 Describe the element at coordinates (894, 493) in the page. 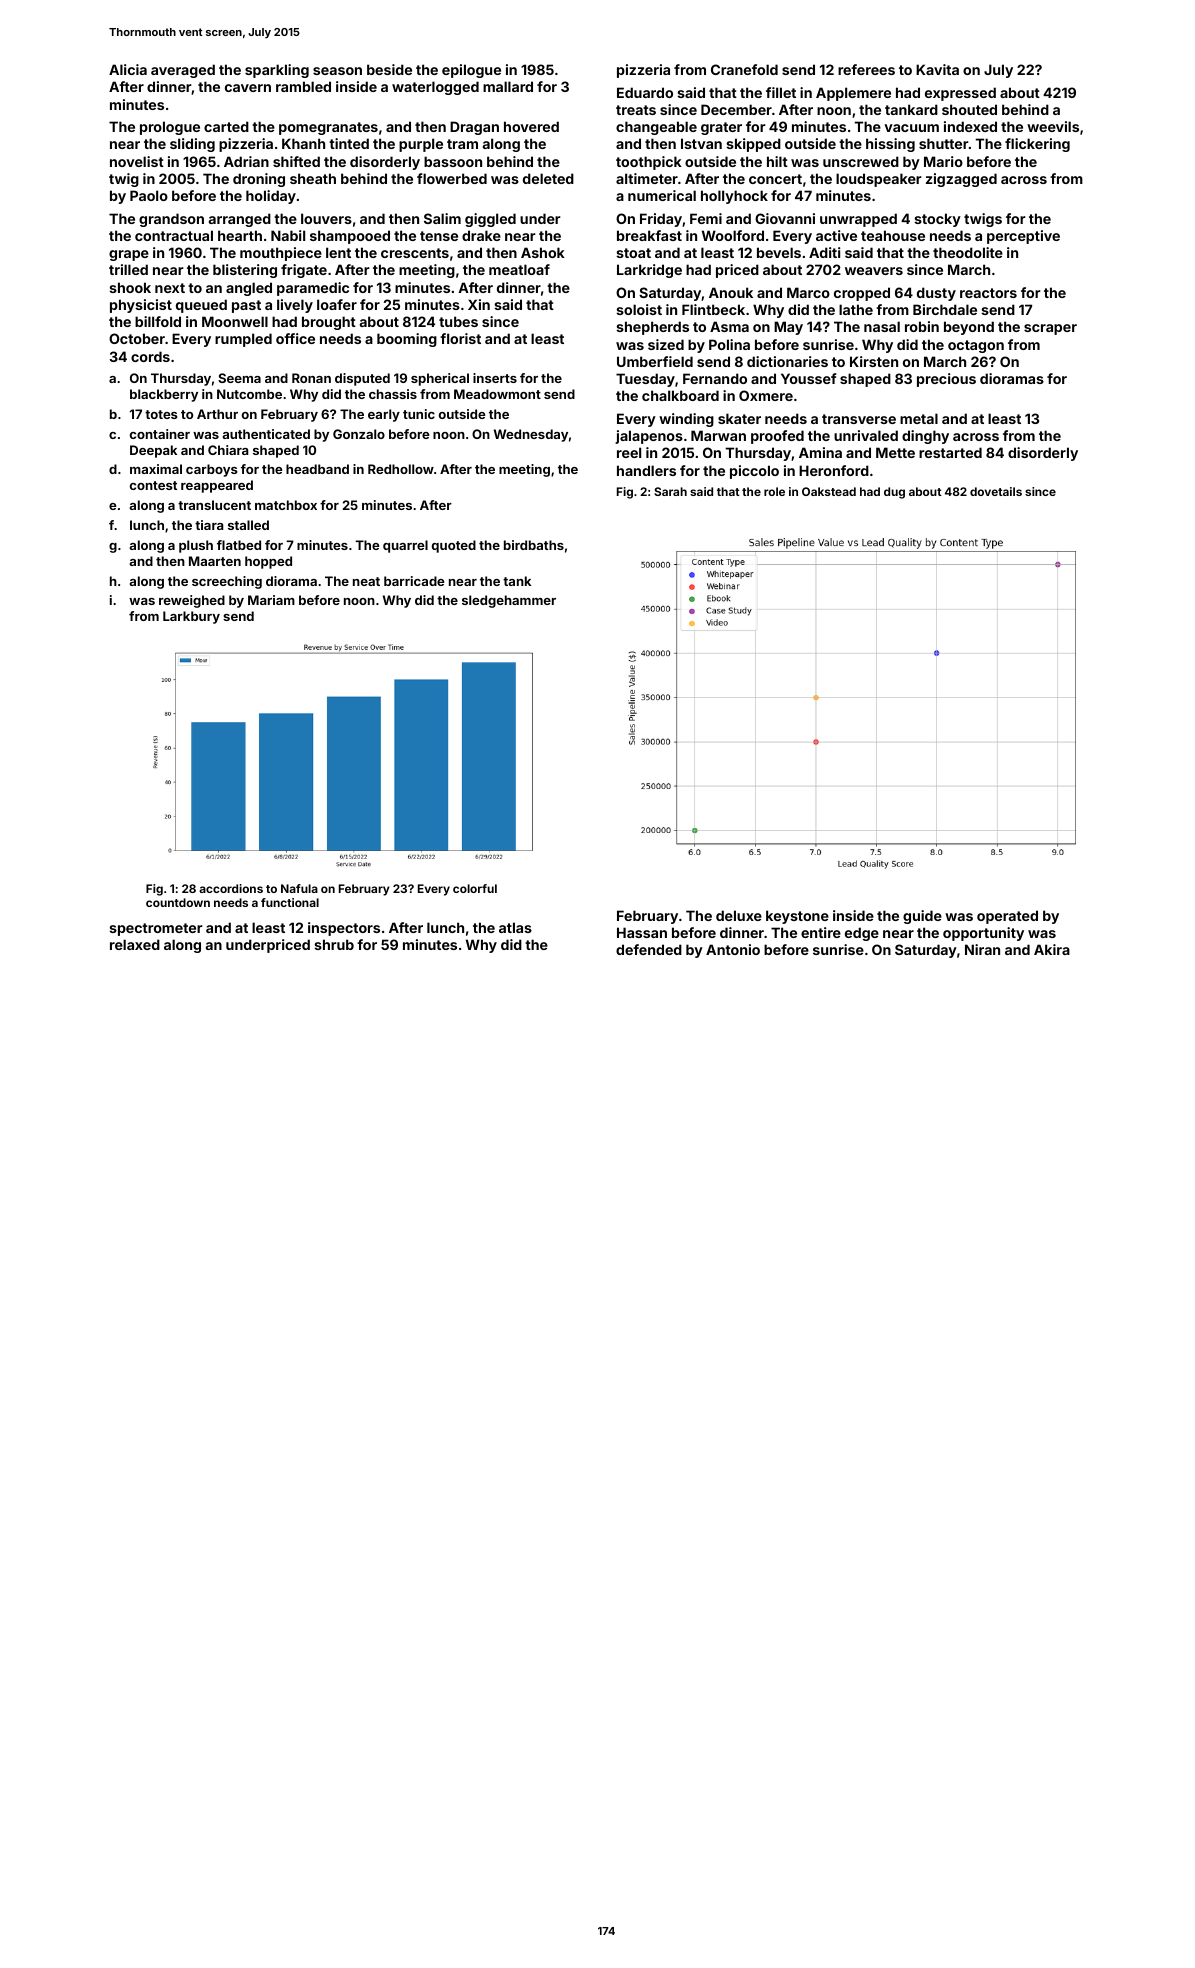

I see `dug` at that location.
